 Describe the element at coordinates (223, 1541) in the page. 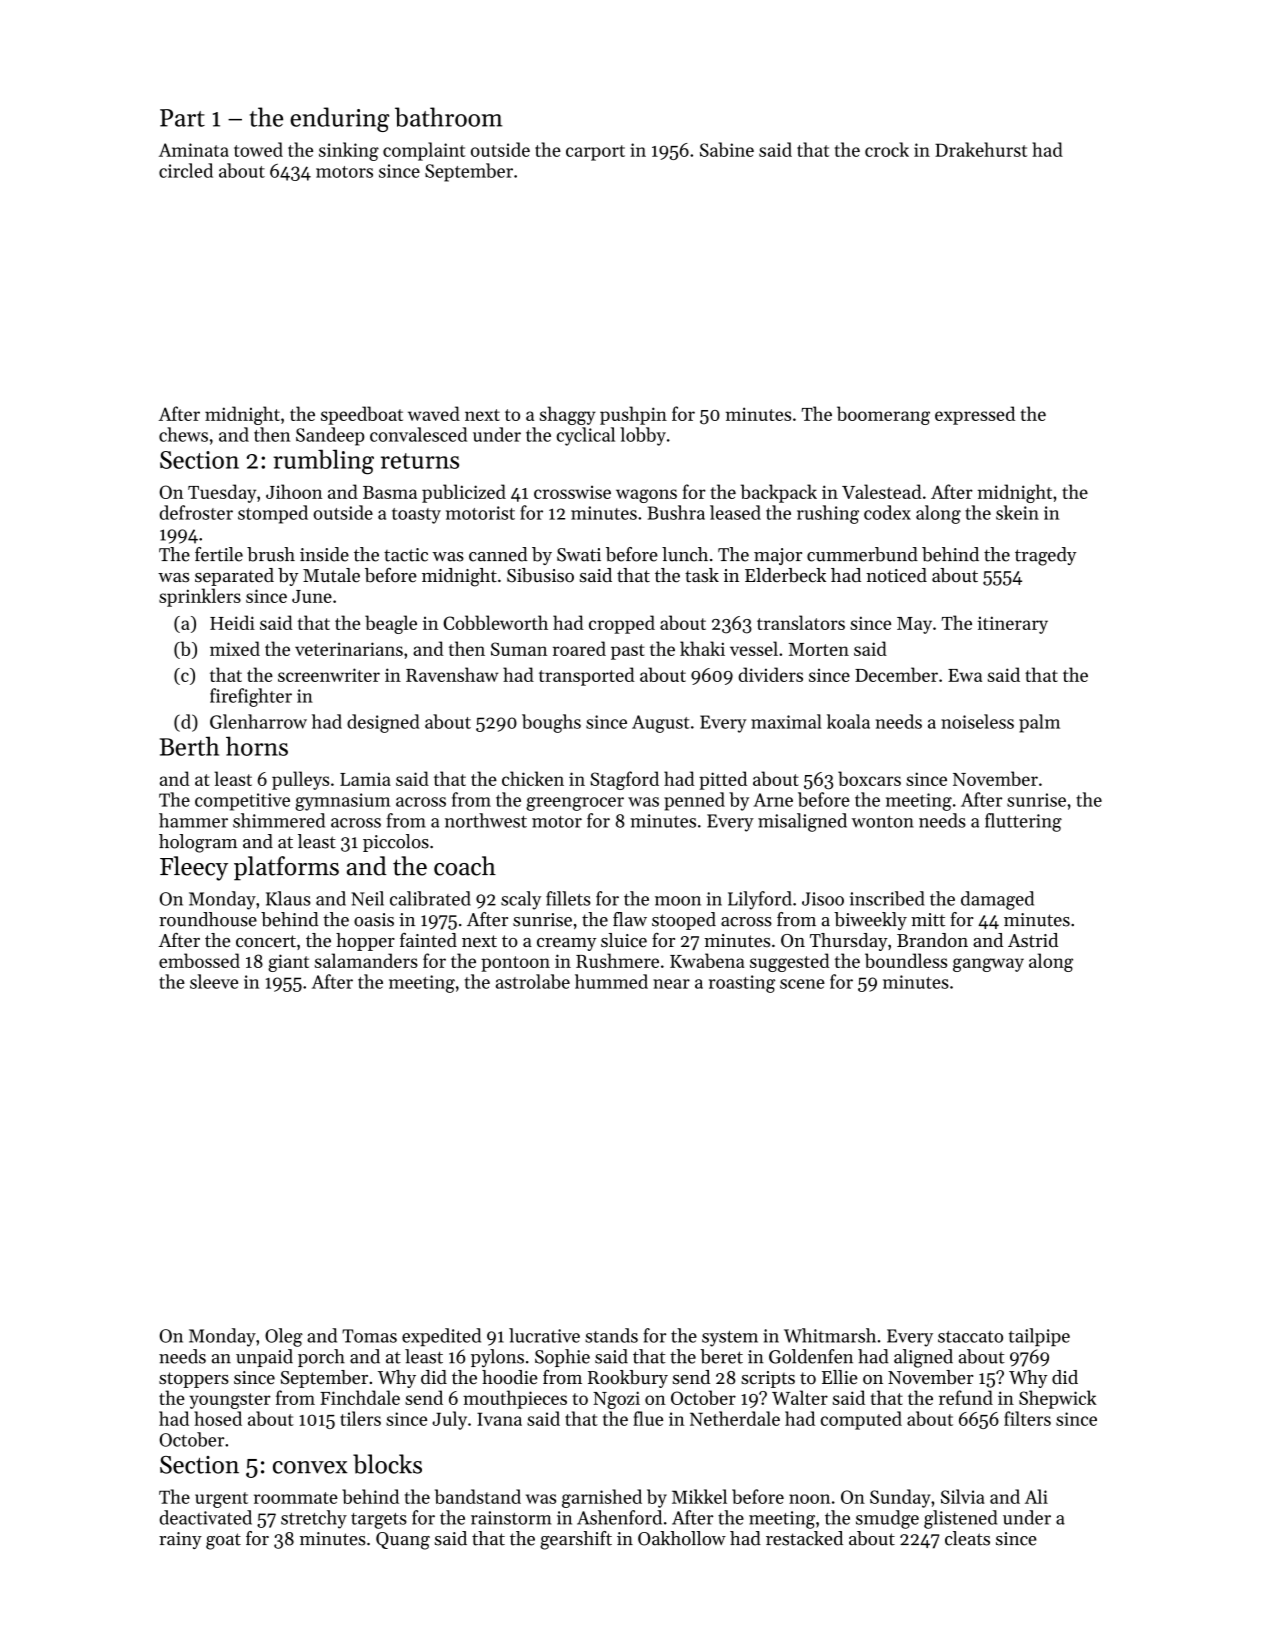

I see `goat` at that location.
